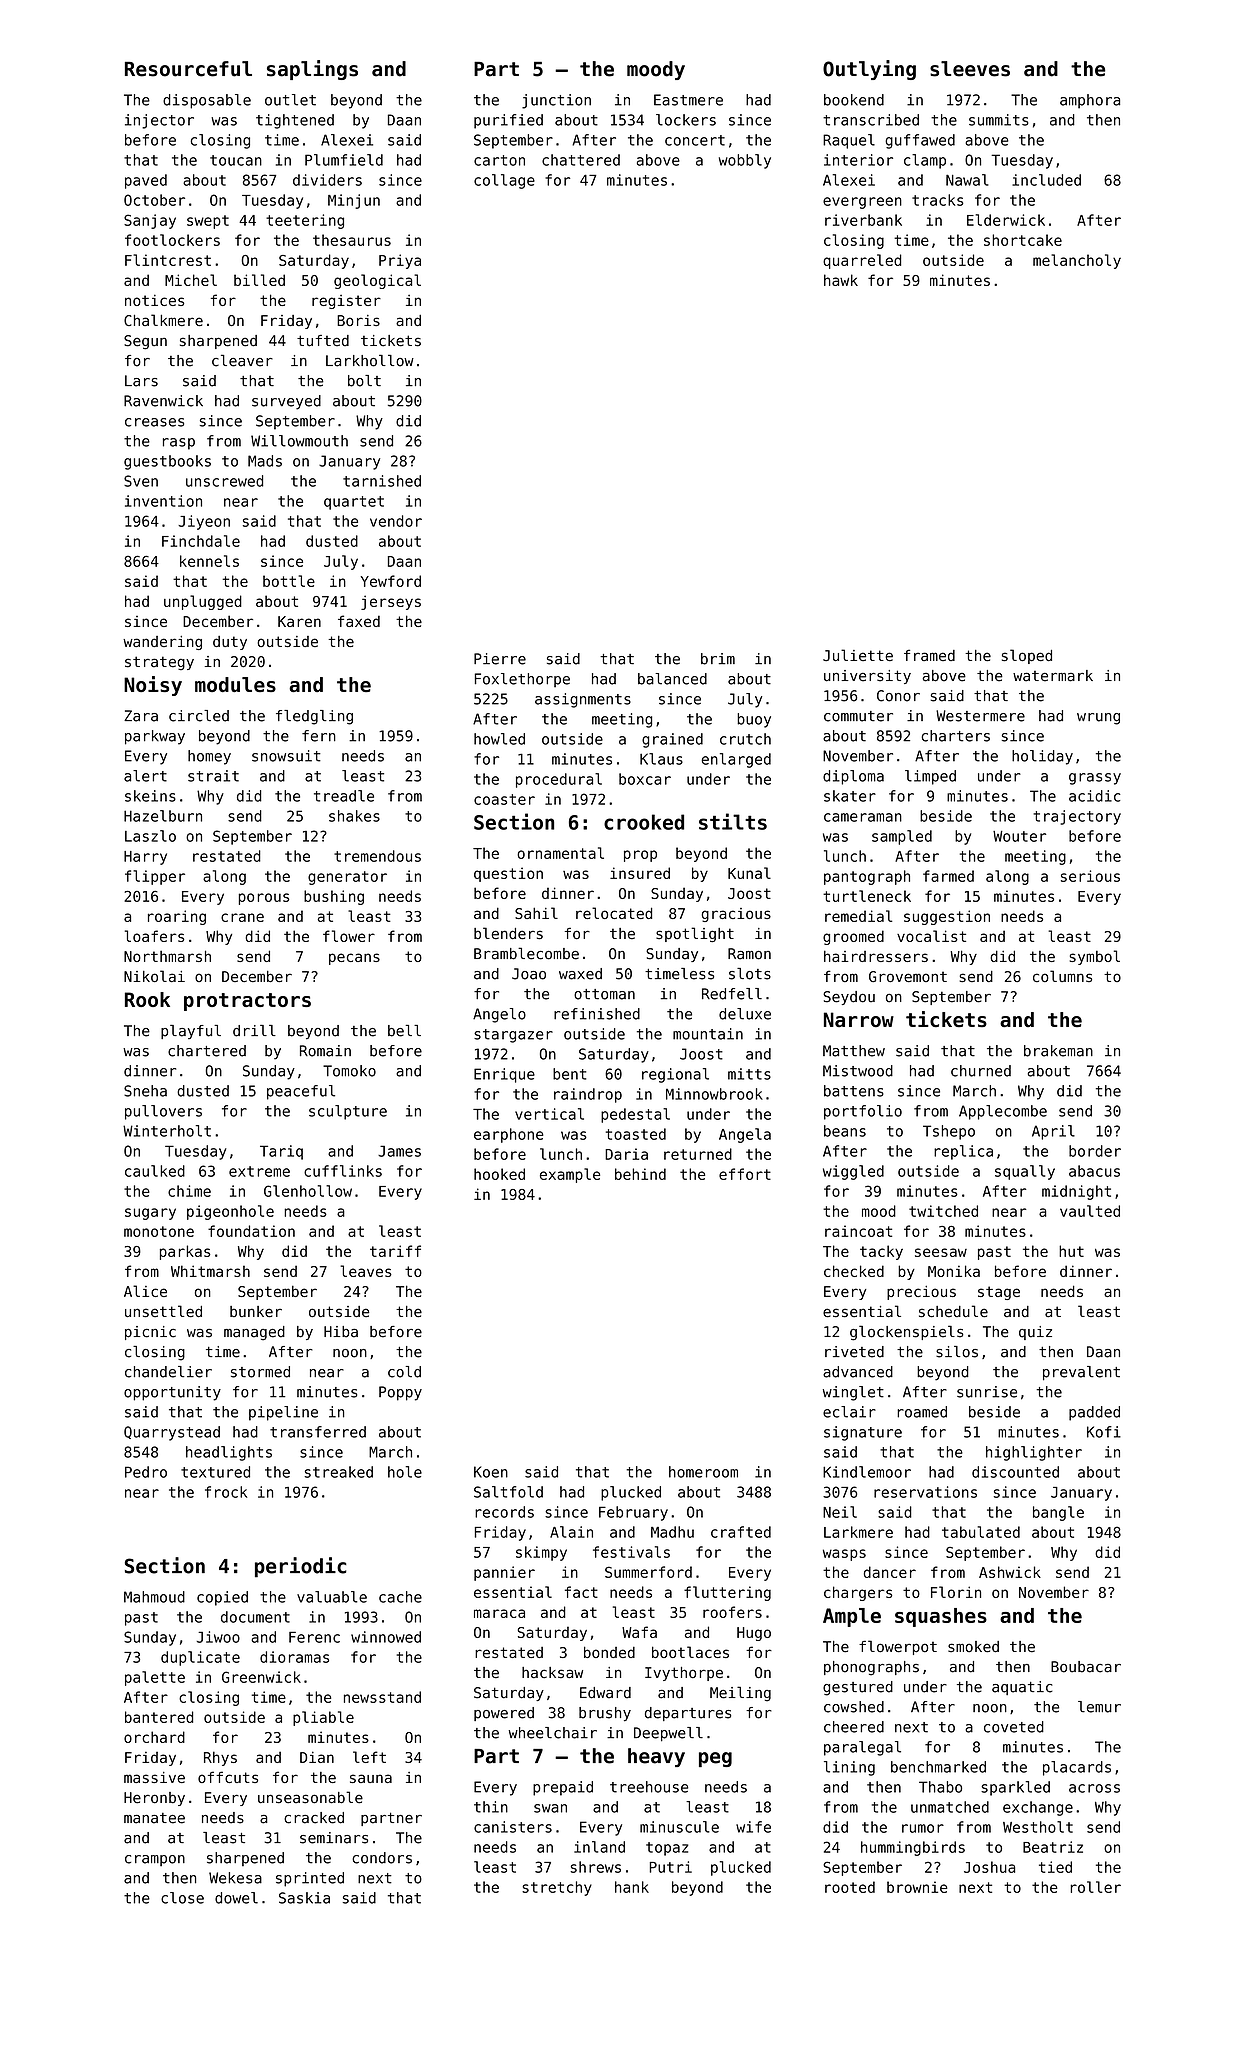 This page has height=2051, width=1245. I want to click on Juliette, so click(858, 655).
